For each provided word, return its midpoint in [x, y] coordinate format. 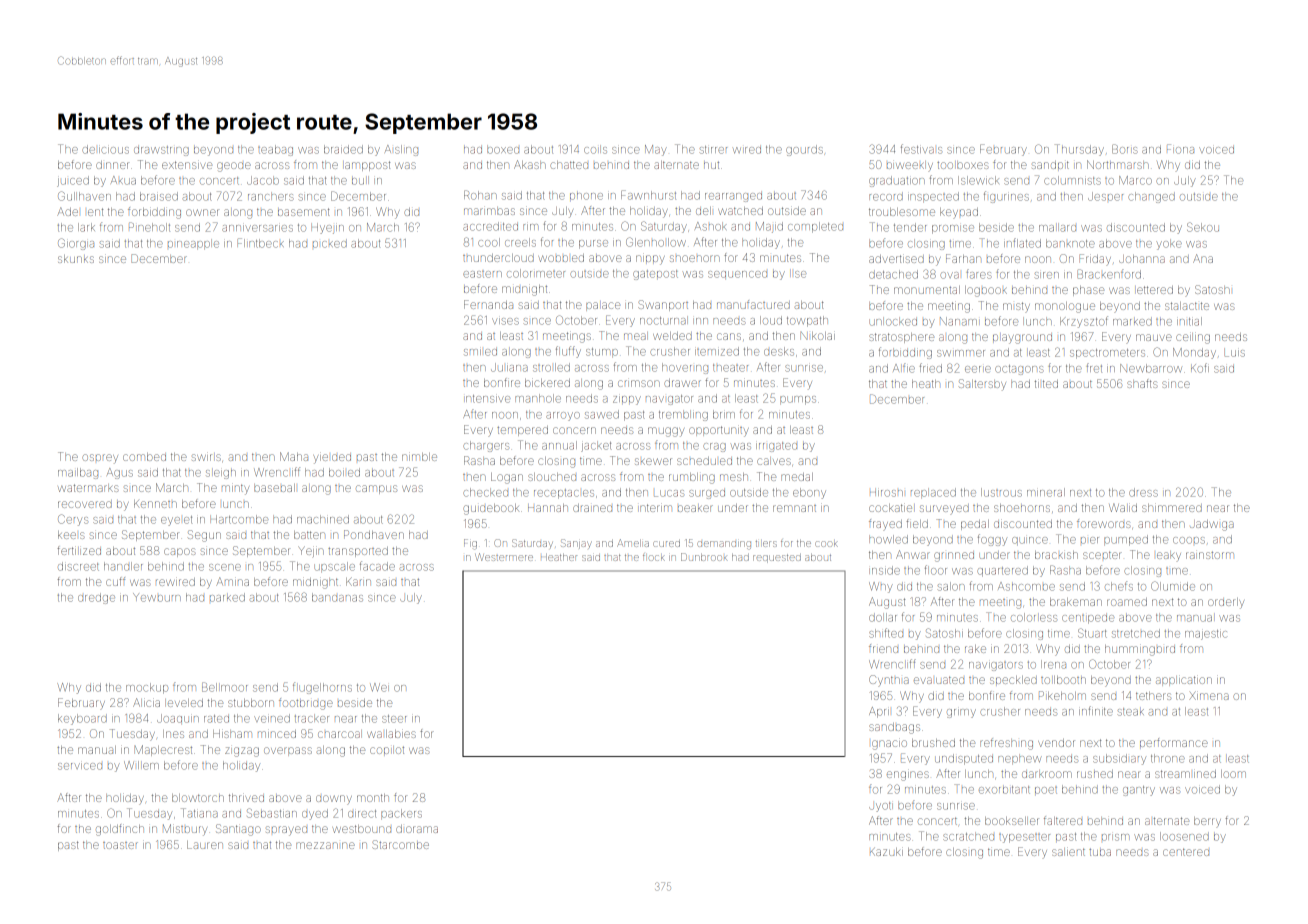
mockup [147, 688]
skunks [76, 259]
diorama [417, 829]
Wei [379, 687]
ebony [809, 493]
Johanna [1142, 259]
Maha [294, 456]
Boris [1124, 149]
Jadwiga [1212, 525]
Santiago [238, 830]
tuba [1100, 852]
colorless [1034, 617]
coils [595, 149]
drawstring [161, 151]
